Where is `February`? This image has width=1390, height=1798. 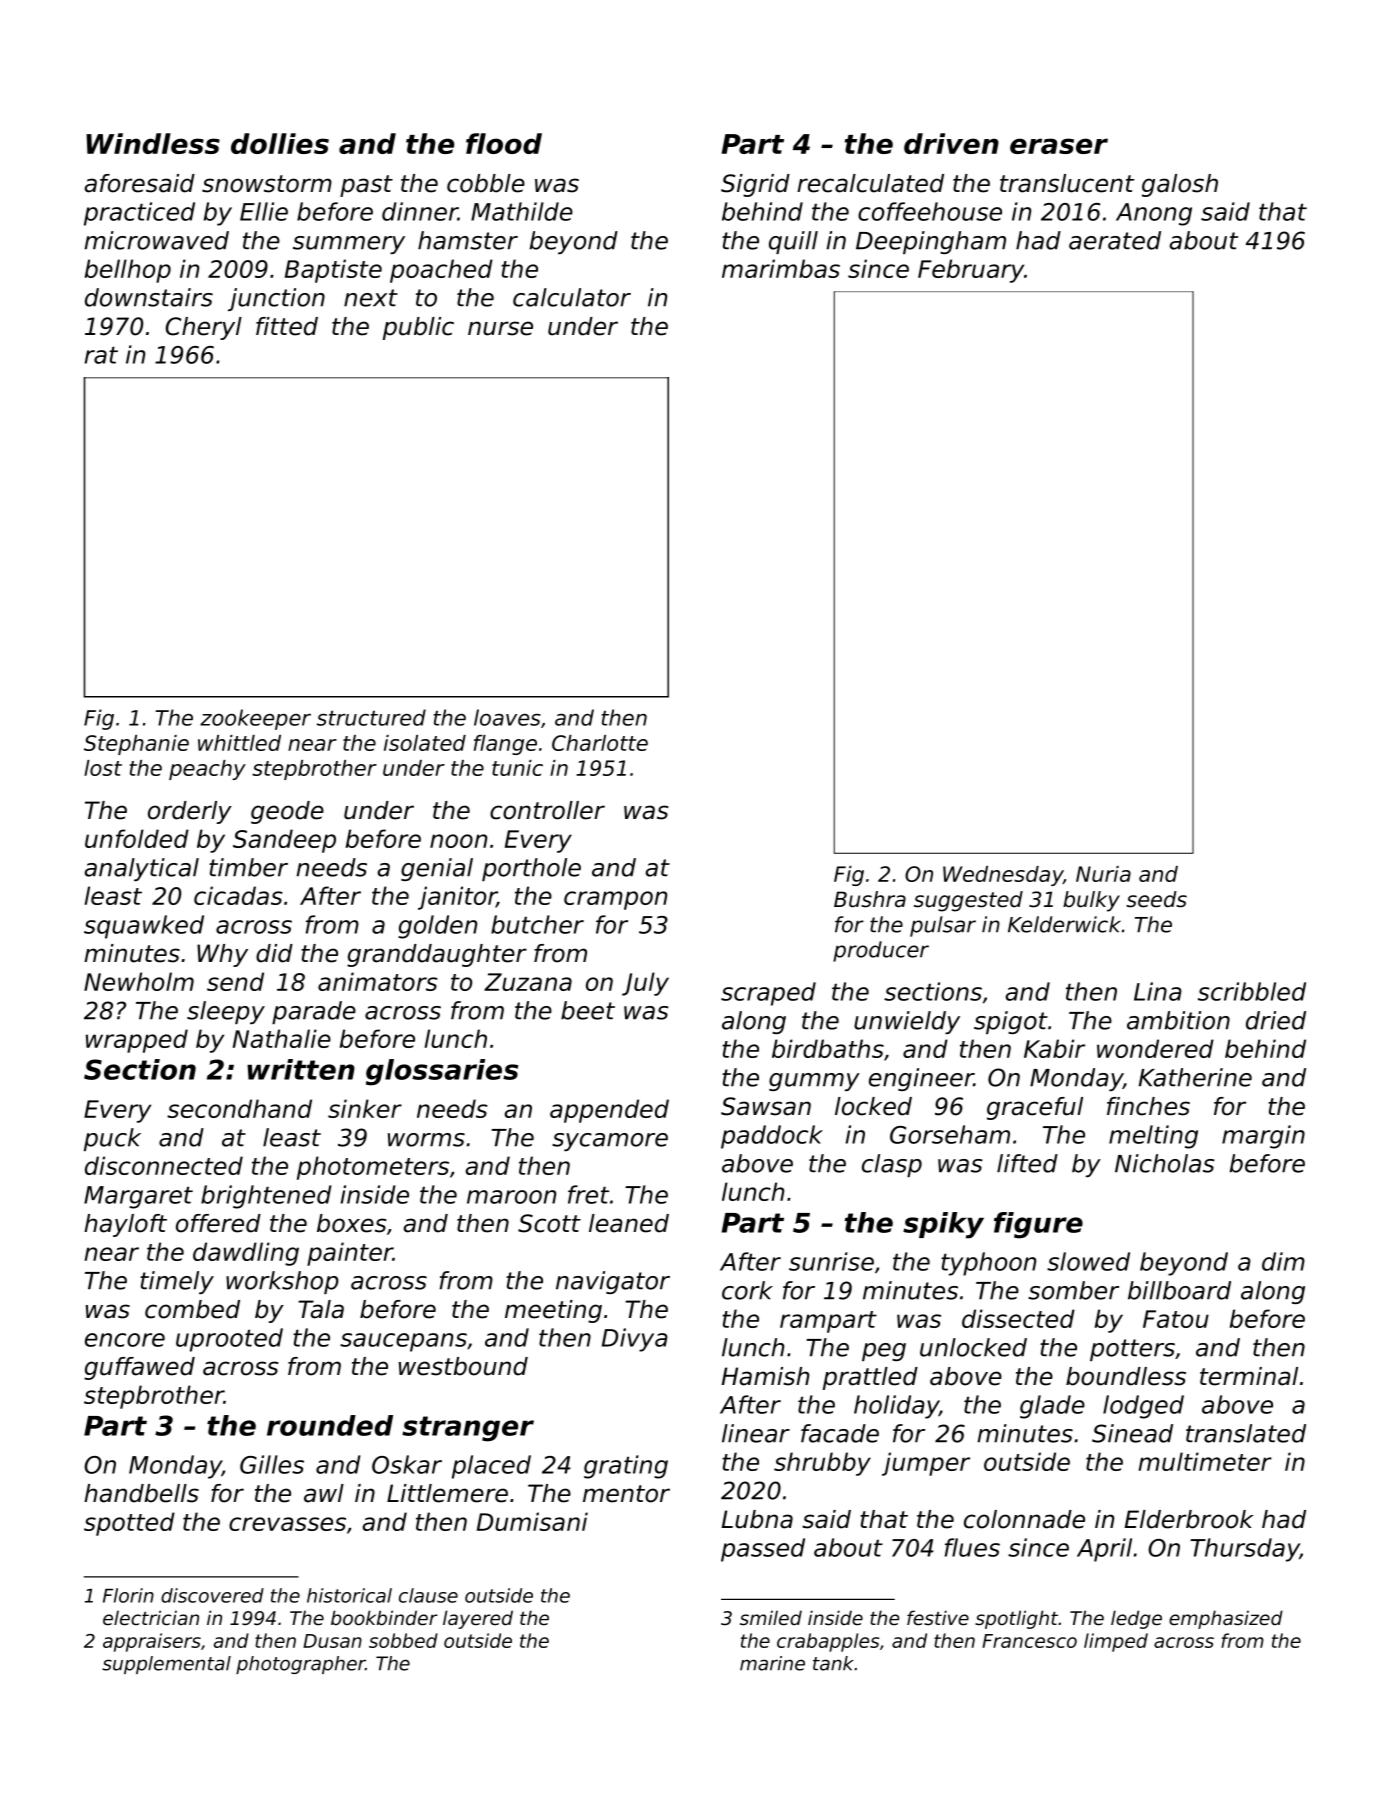
February is located at coordinates (971, 271).
